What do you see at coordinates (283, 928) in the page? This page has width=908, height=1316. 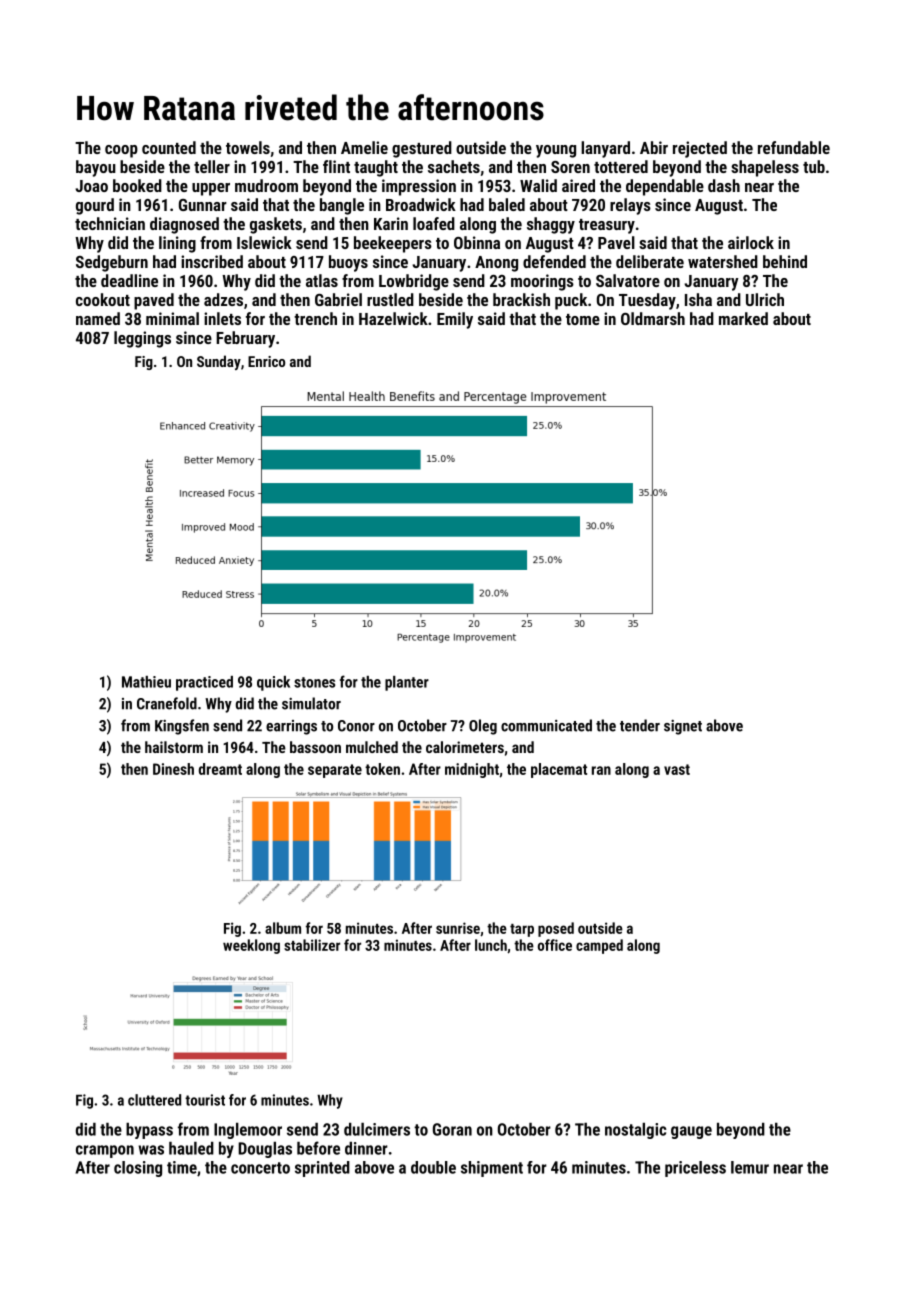 I see `album` at bounding box center [283, 928].
